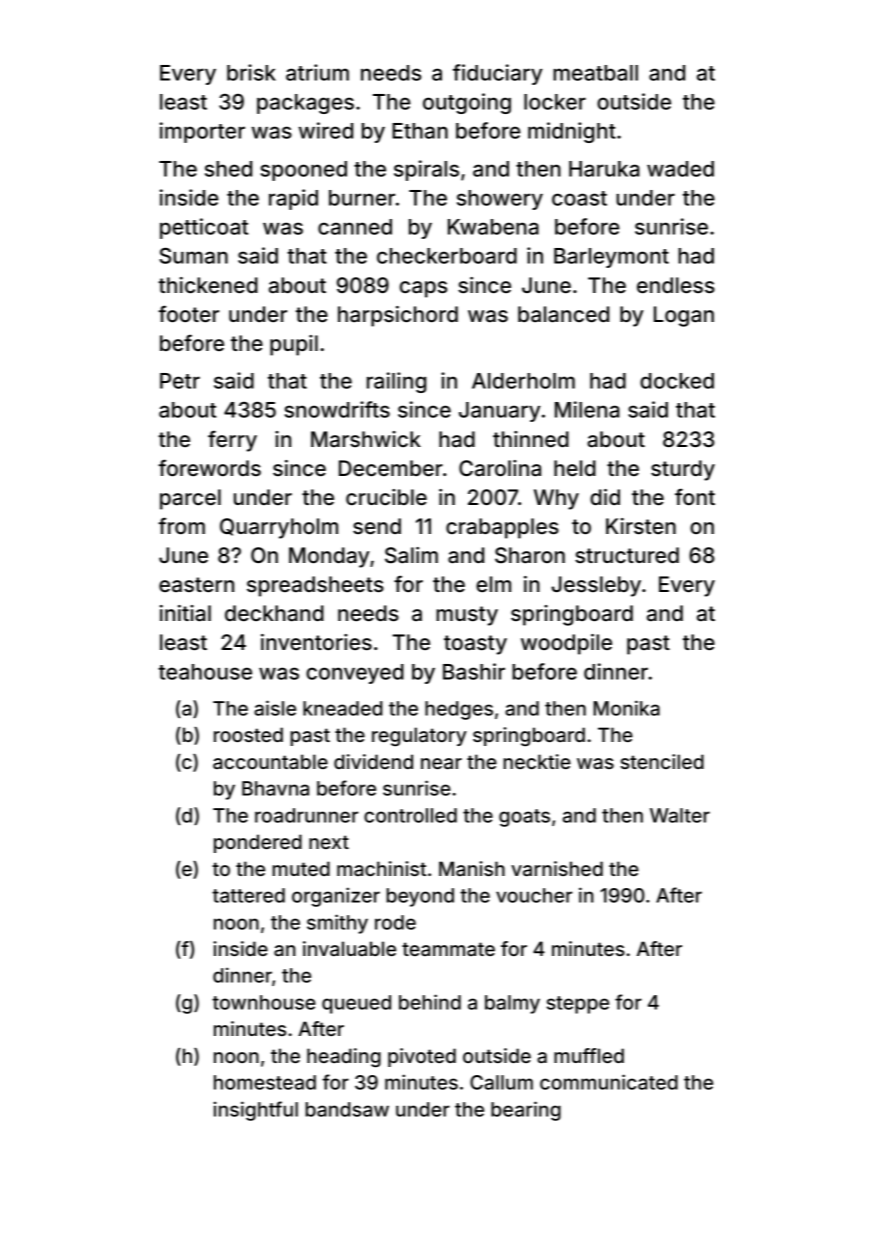  What do you see at coordinates (676, 285) in the image?
I see `endless` at bounding box center [676, 285].
